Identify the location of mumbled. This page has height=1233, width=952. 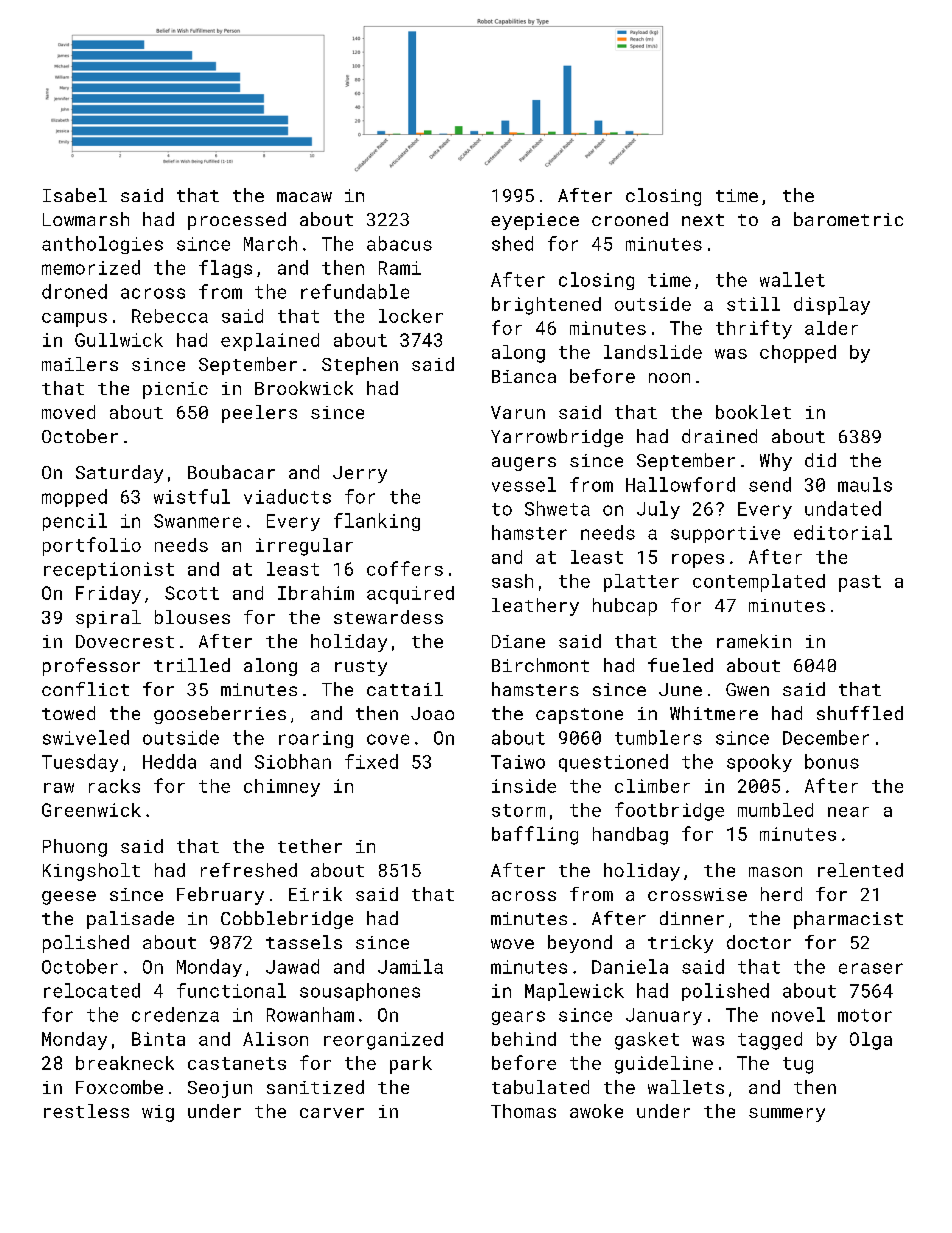
(775, 810).
